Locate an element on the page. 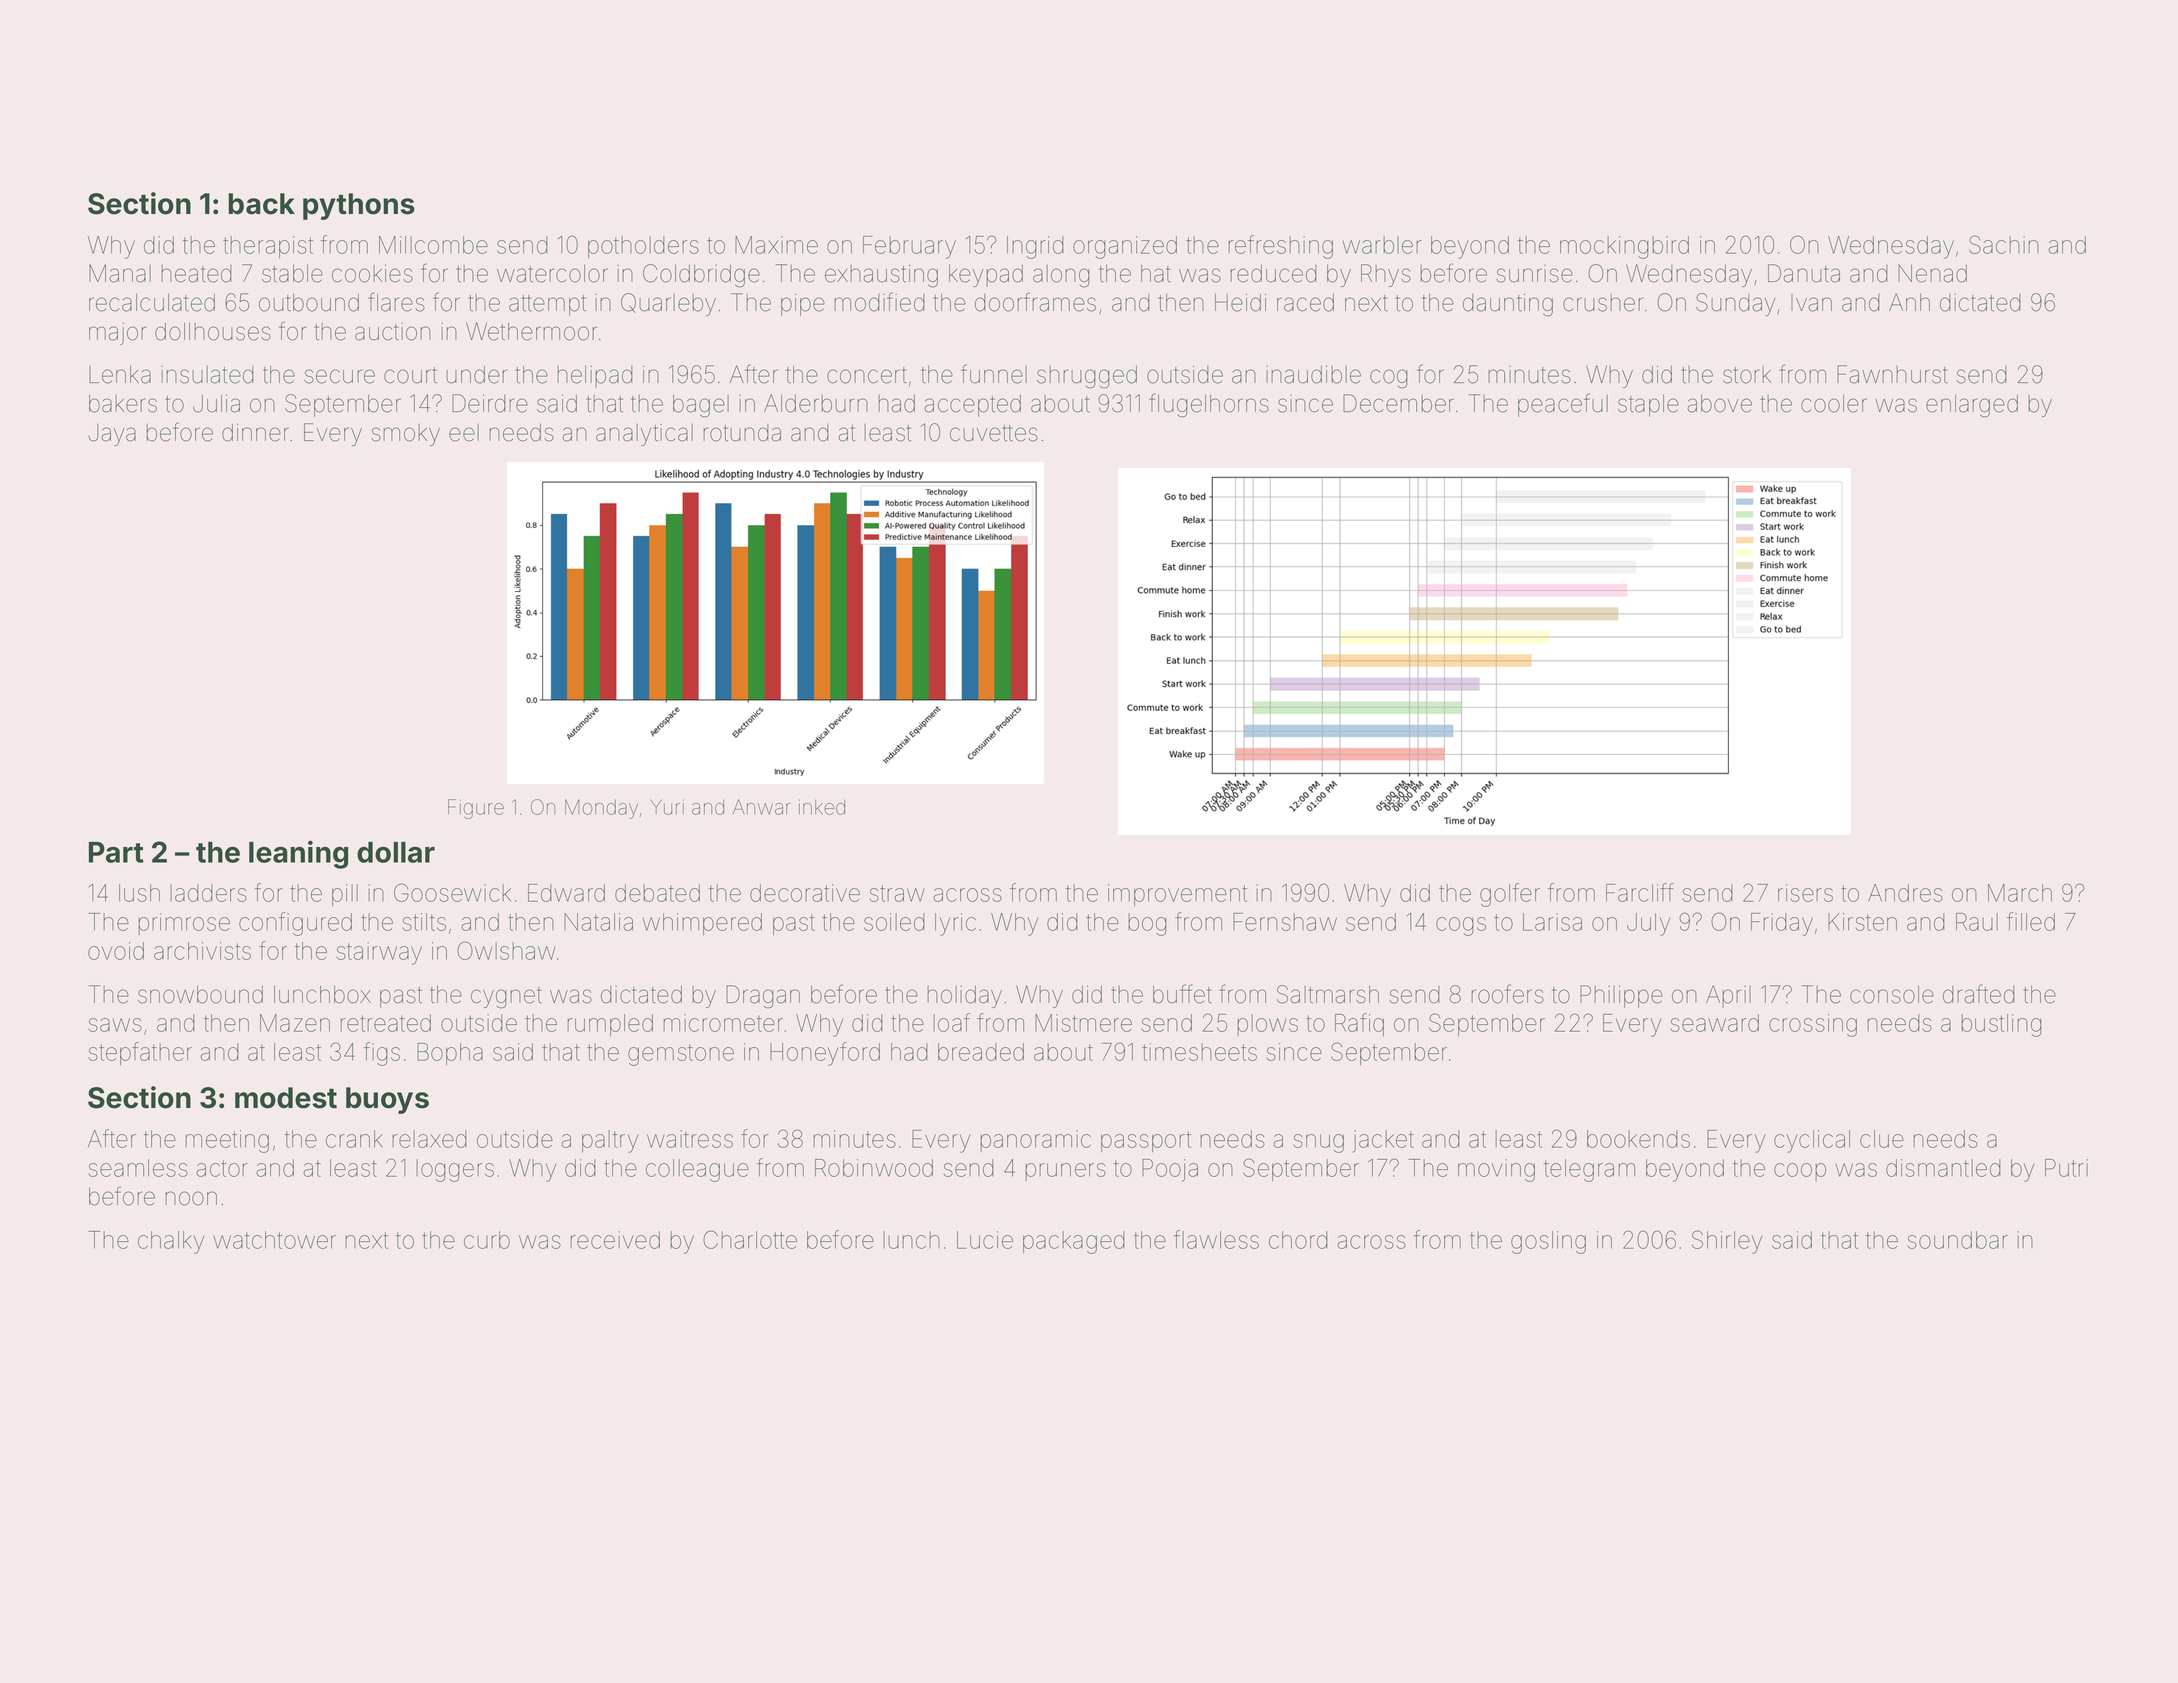  ladders is located at coordinates (208, 893).
